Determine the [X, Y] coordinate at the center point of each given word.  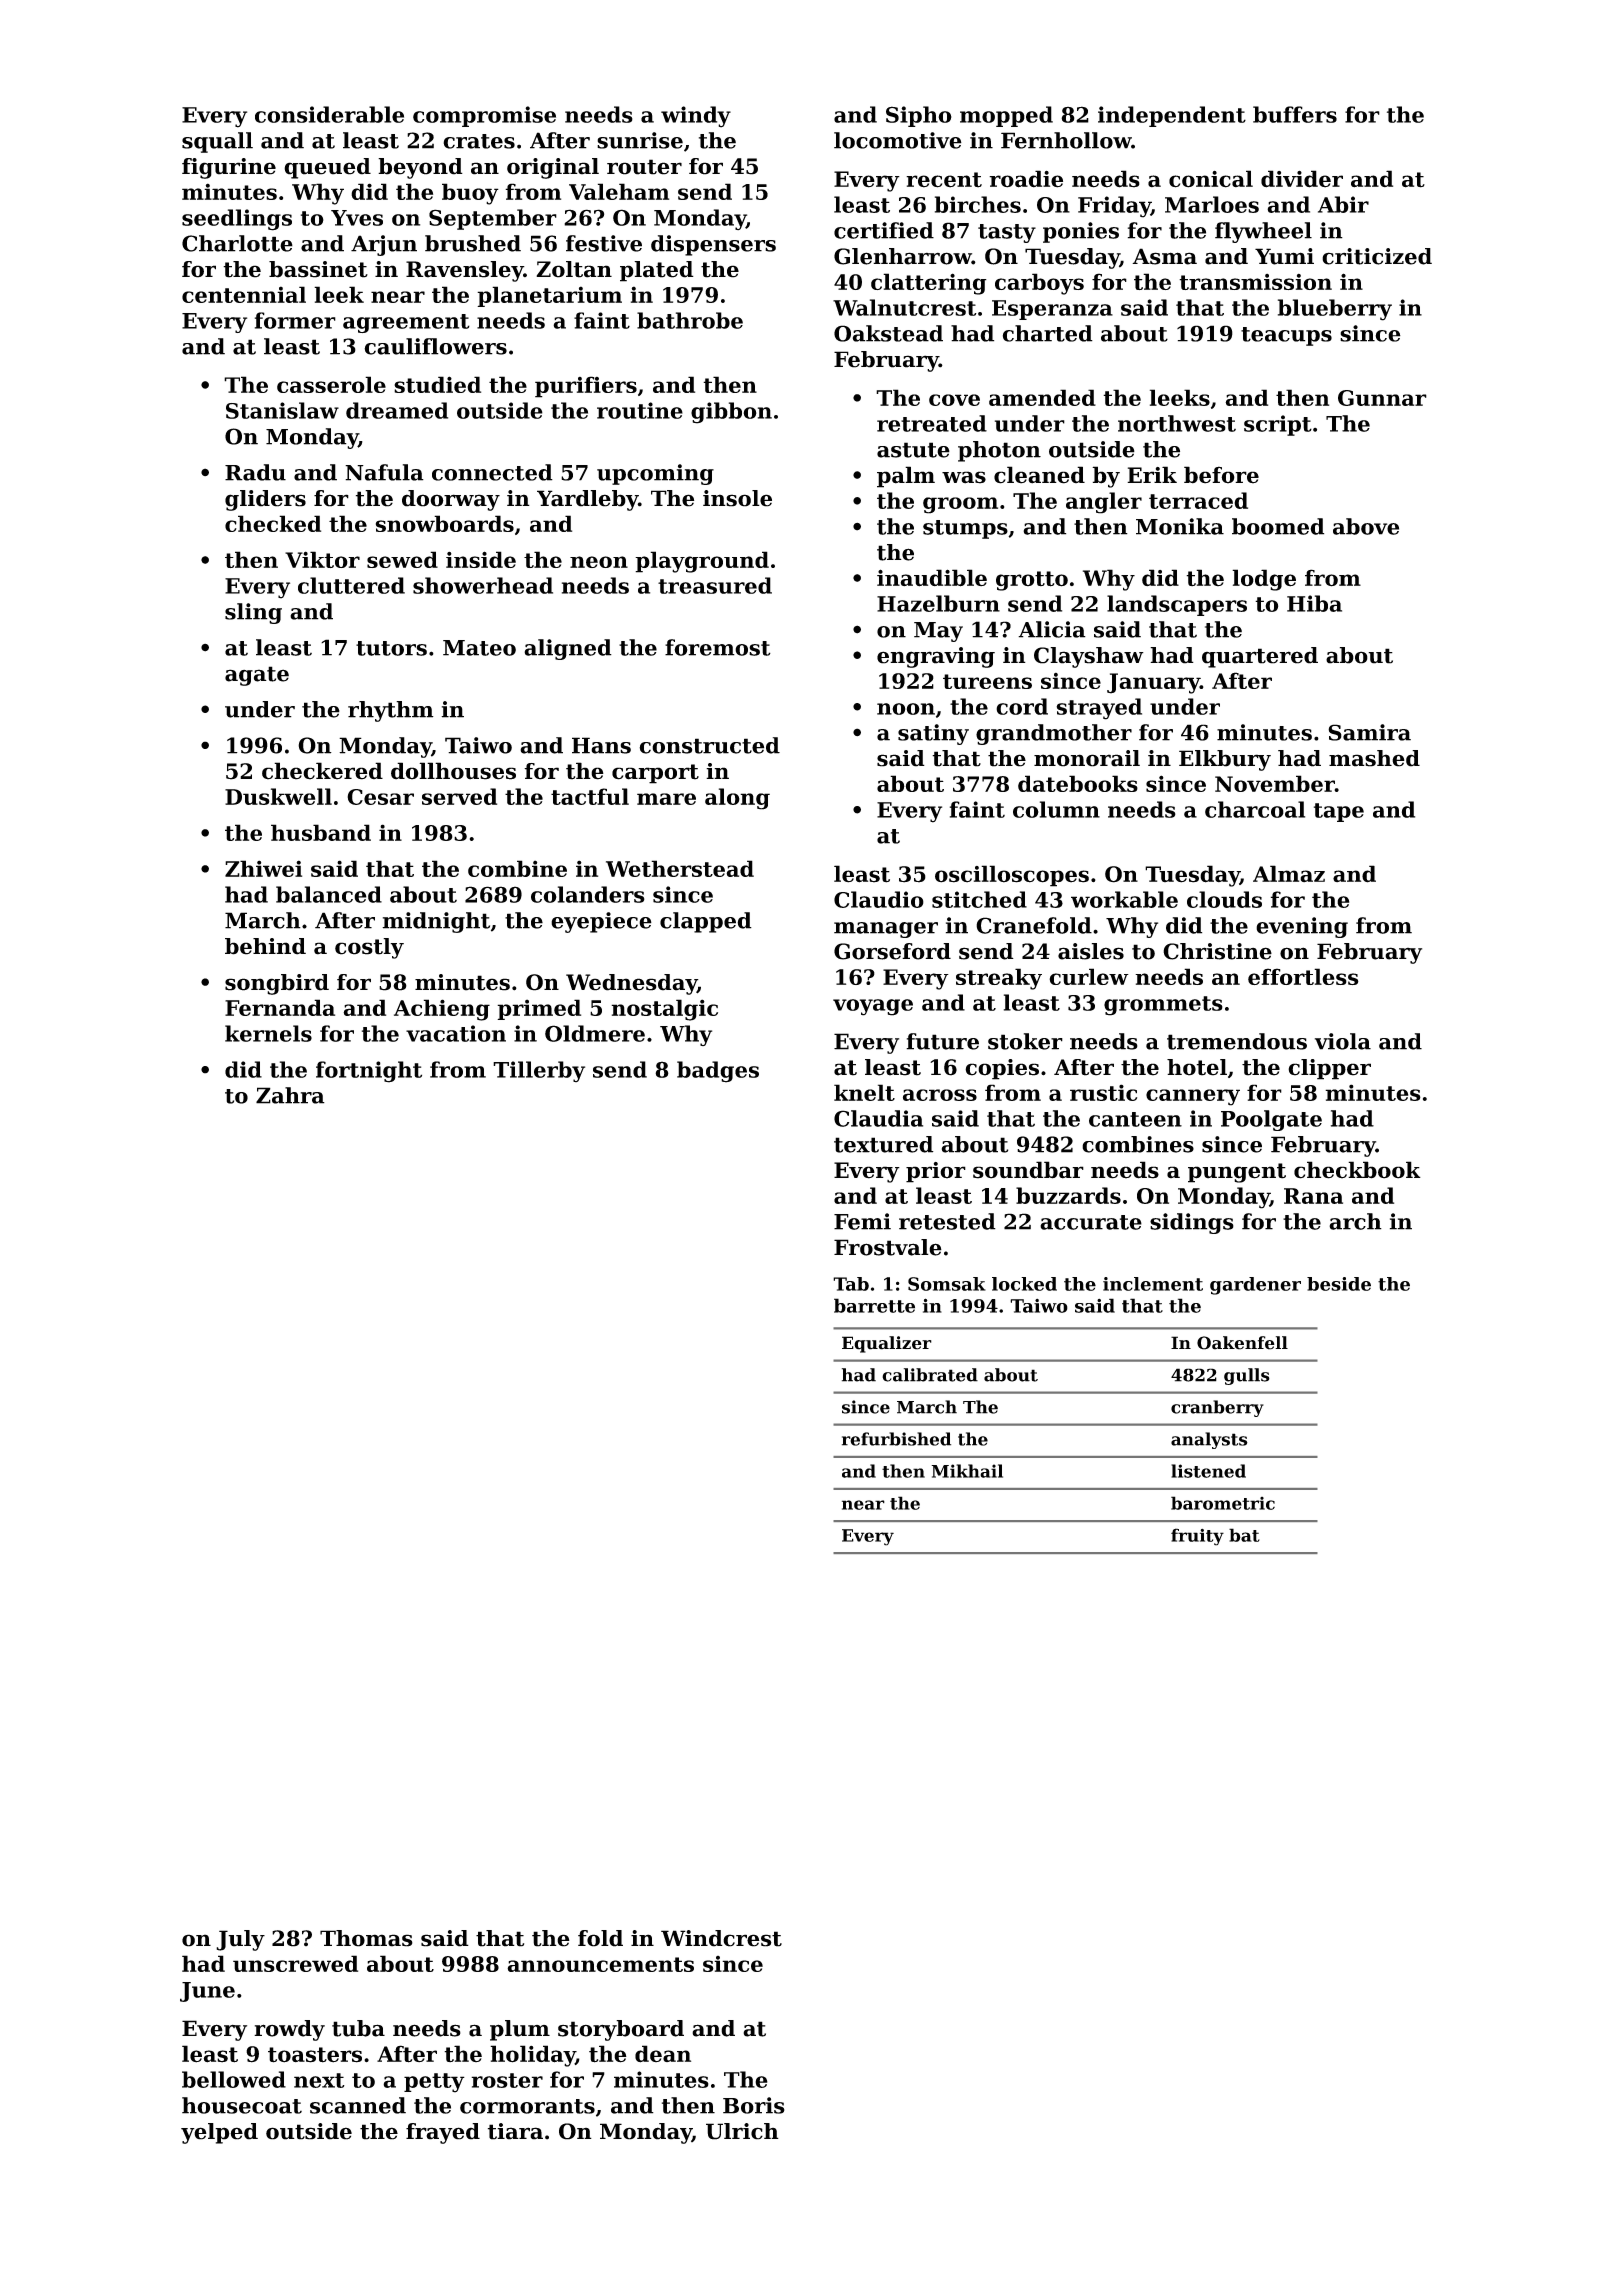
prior [936, 1172]
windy [696, 117]
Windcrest [721, 1938]
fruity [1197, 1537]
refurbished [896, 1439]
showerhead [483, 585]
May [938, 632]
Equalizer [887, 1344]
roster [507, 2080]
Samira [1369, 732]
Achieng [442, 1010]
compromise [484, 116]
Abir [1343, 204]
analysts [1209, 1440]
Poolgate [1271, 1120]
